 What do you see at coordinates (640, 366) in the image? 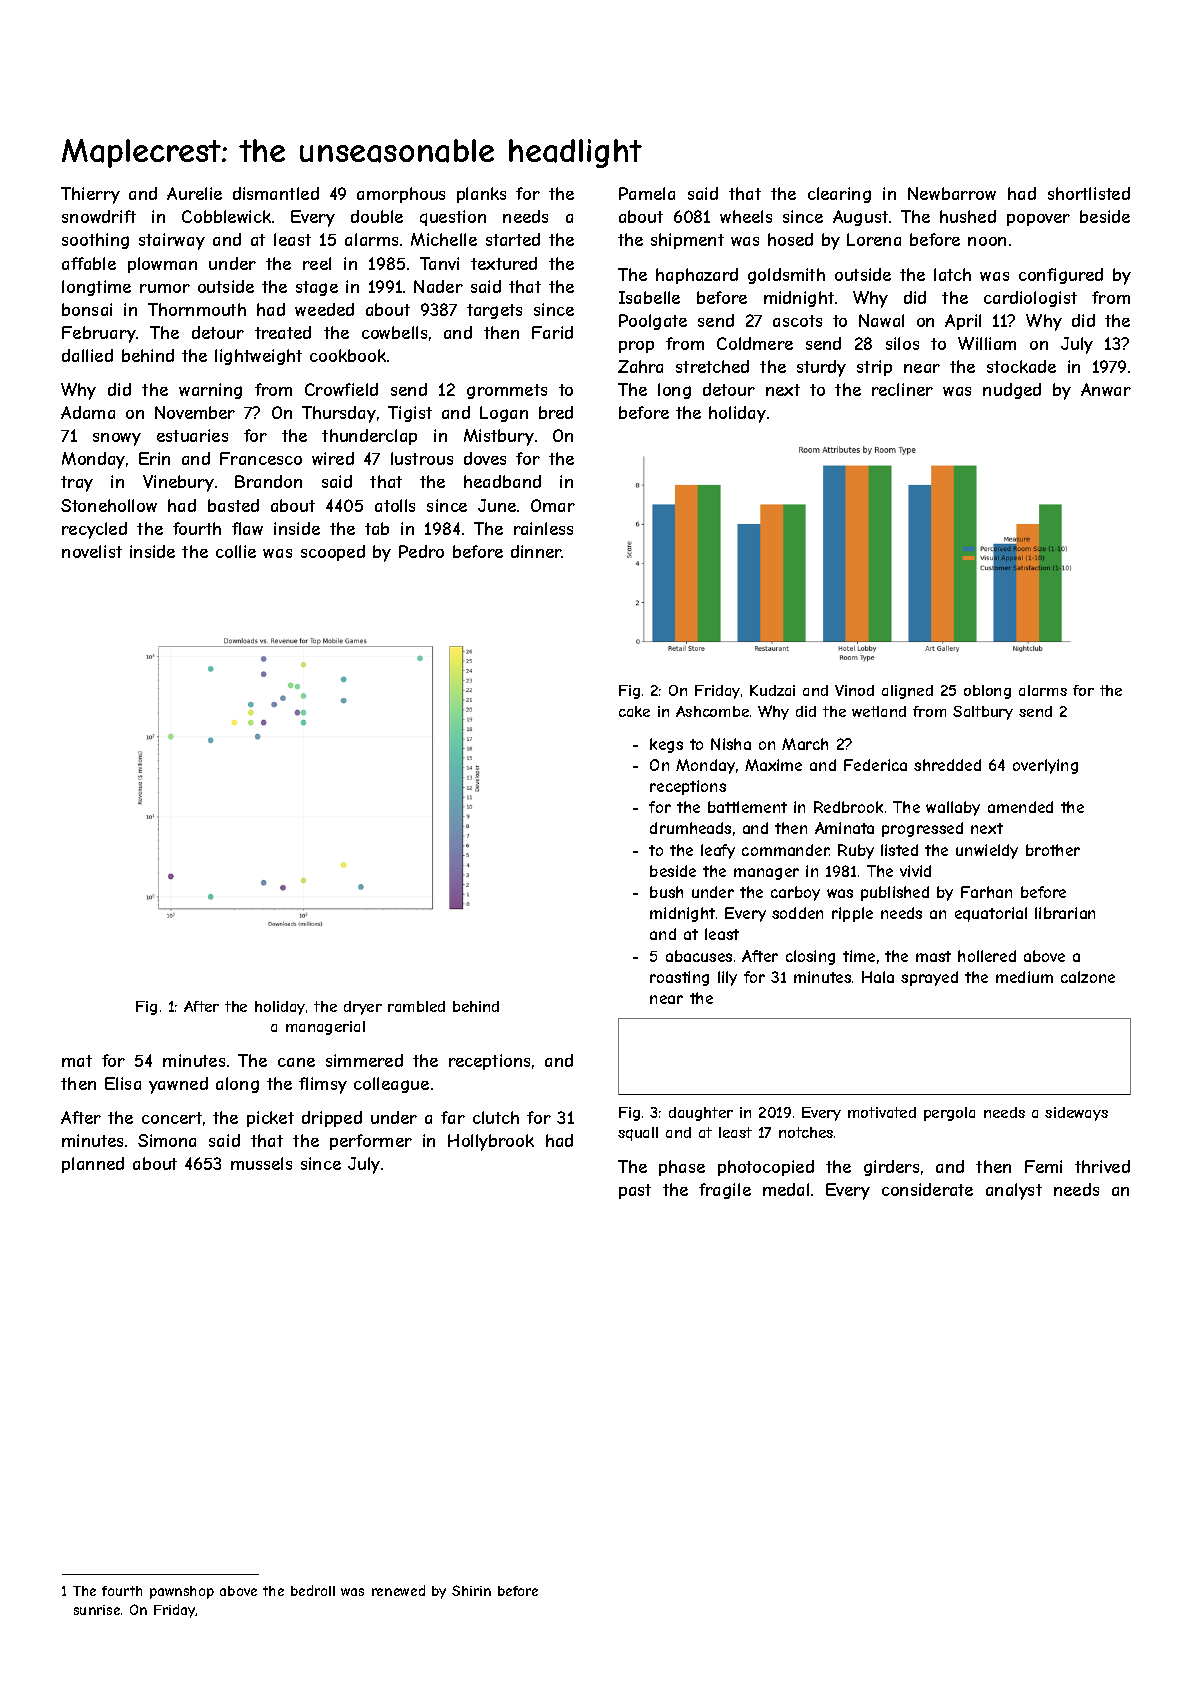
I see `Zahra` at bounding box center [640, 366].
